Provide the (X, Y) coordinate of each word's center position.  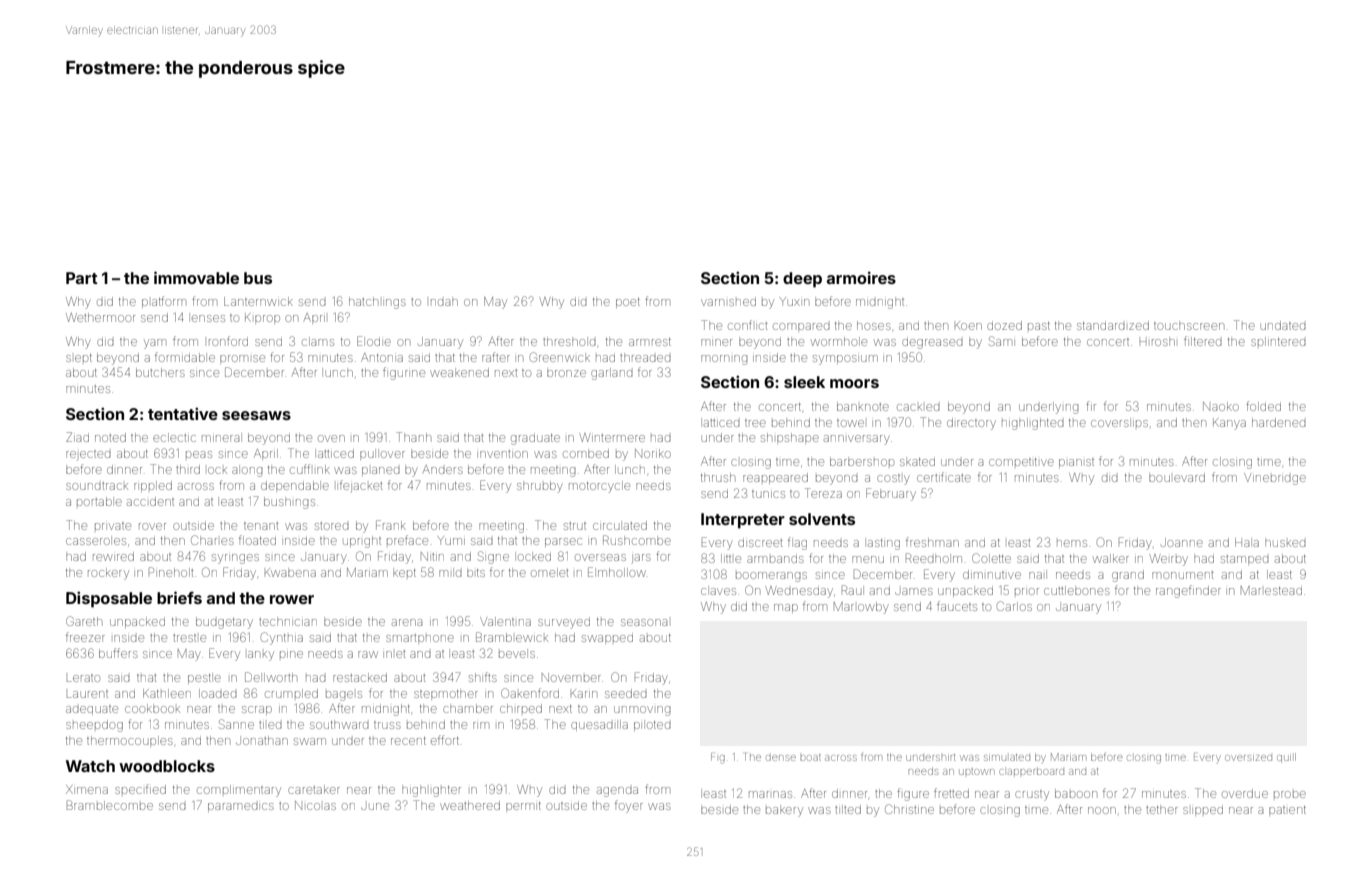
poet (628, 303)
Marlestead (1271, 590)
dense (781, 758)
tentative (183, 413)
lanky (261, 656)
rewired (113, 556)
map (786, 608)
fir (1091, 406)
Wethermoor (100, 317)
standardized (1113, 325)
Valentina (505, 621)
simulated (1007, 757)
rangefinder (1188, 591)
